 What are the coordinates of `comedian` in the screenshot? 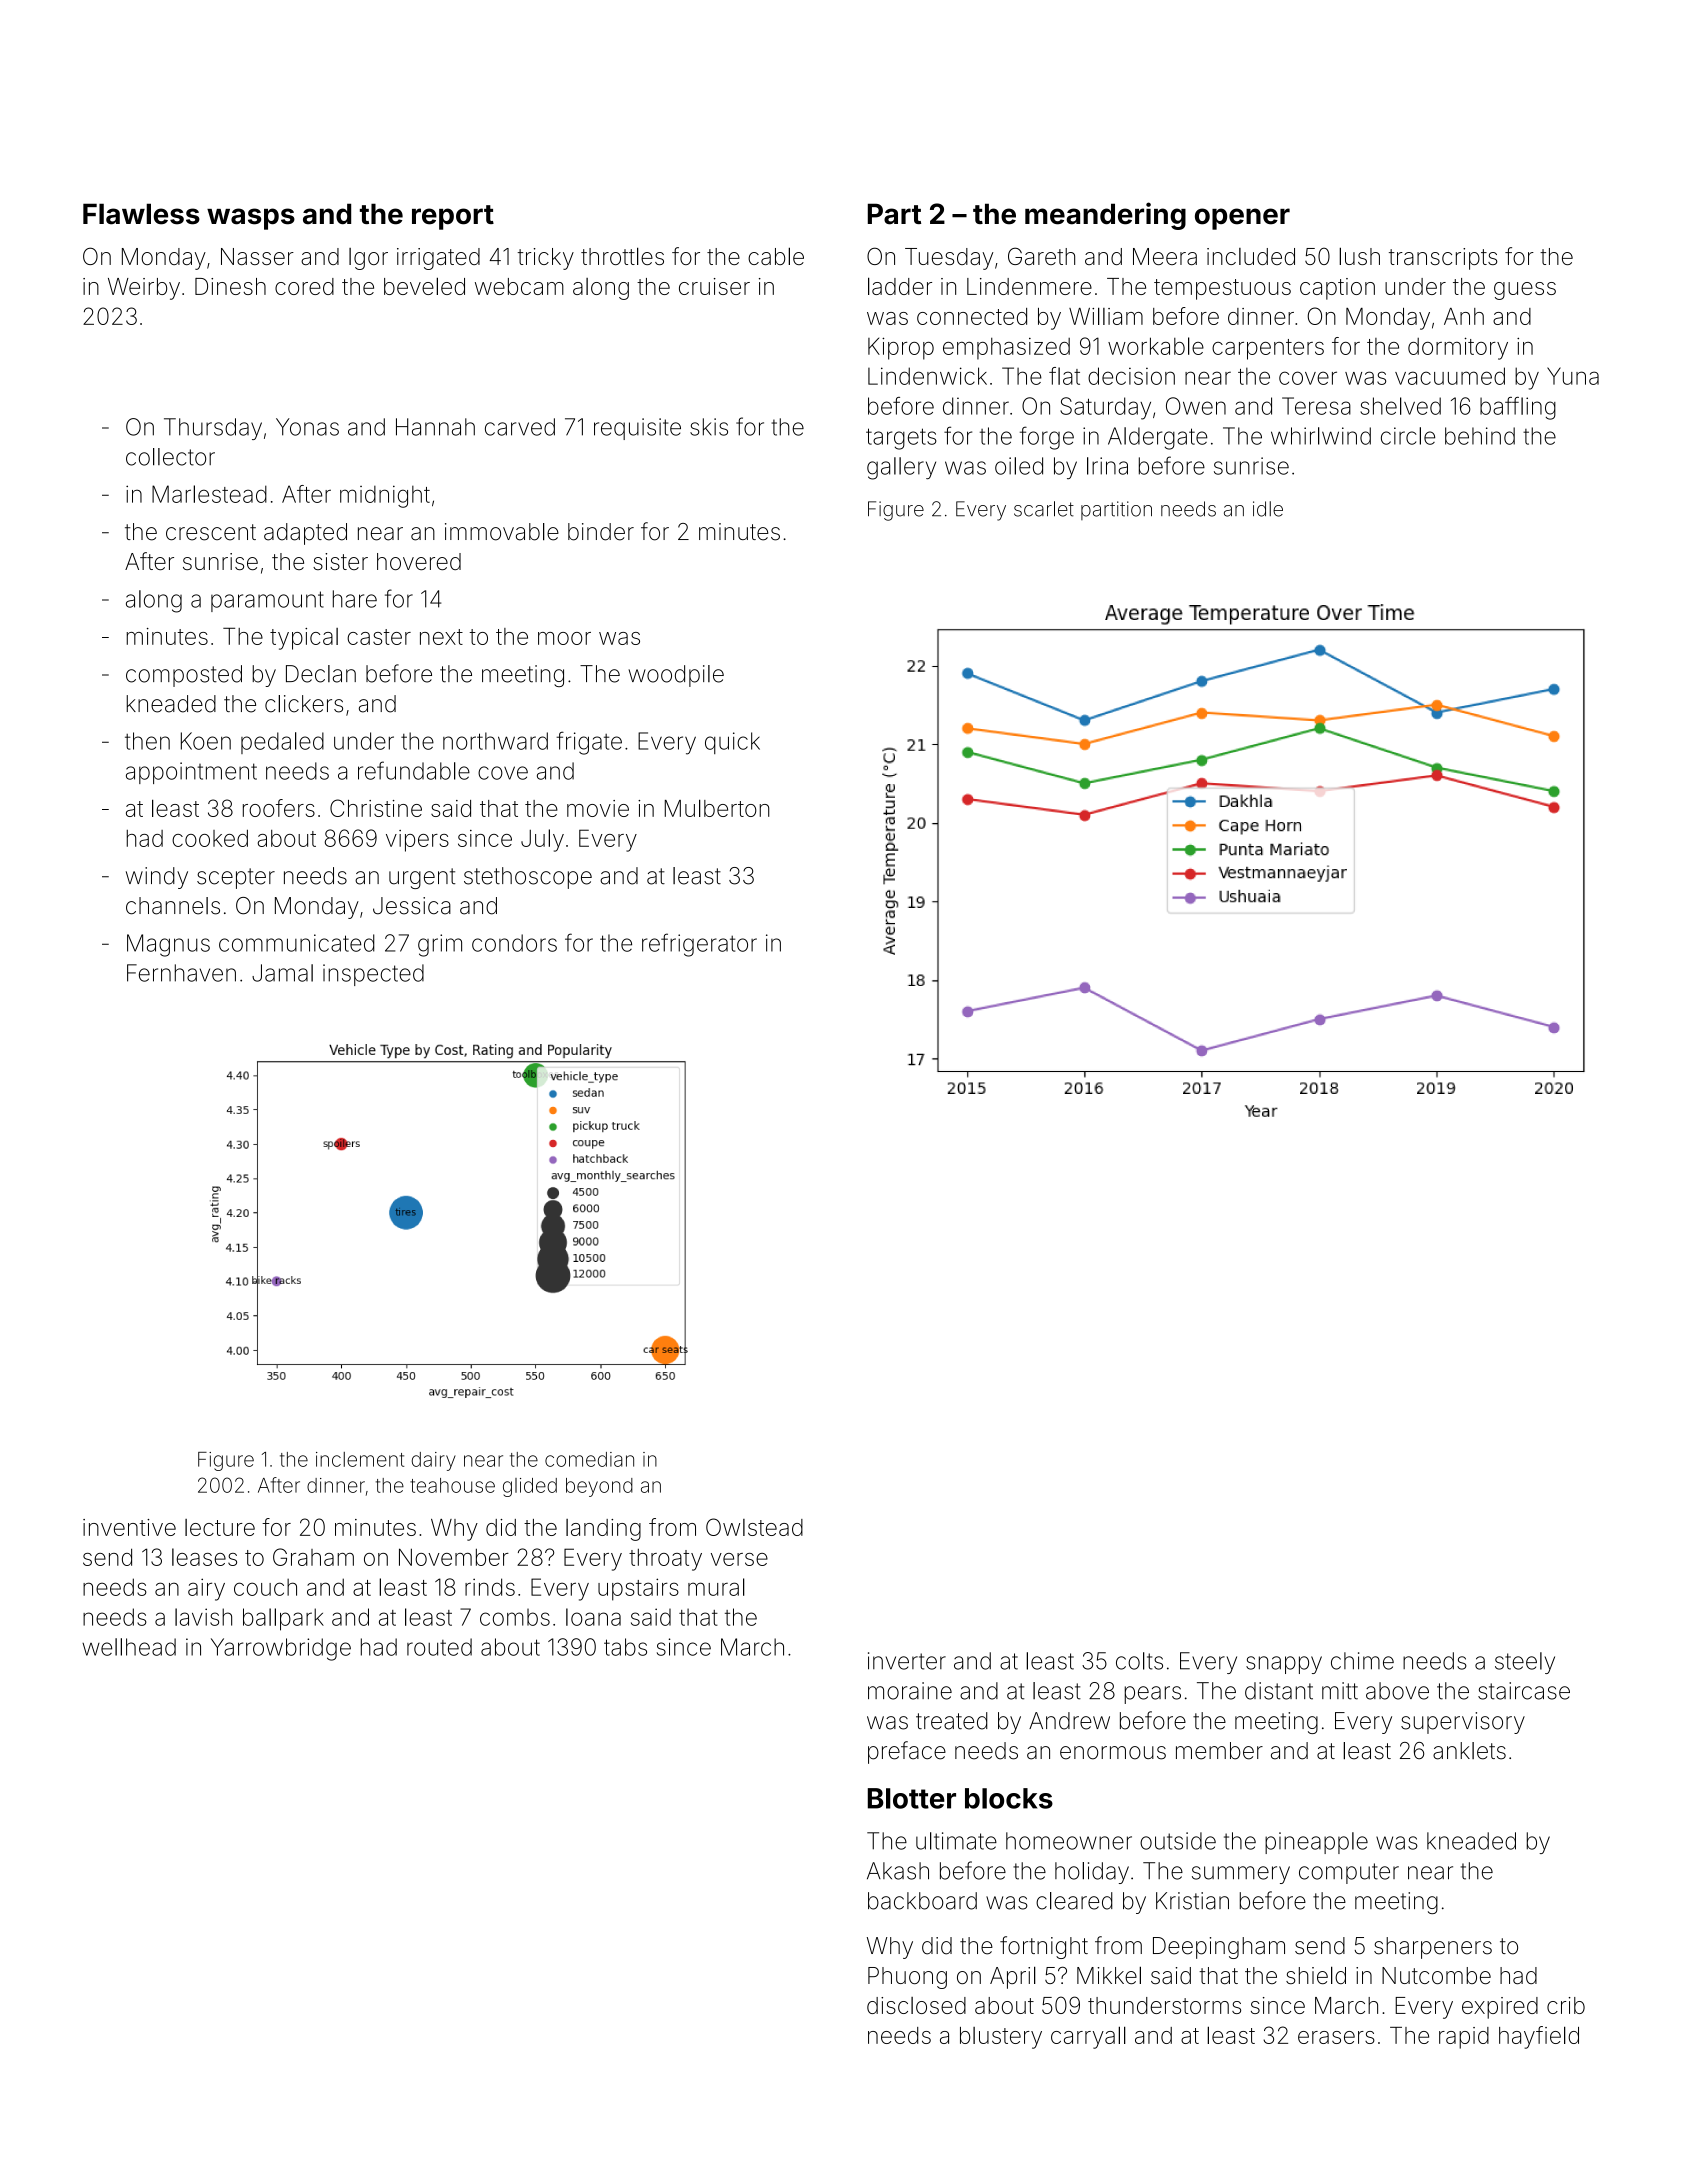 It's located at (589, 1459).
